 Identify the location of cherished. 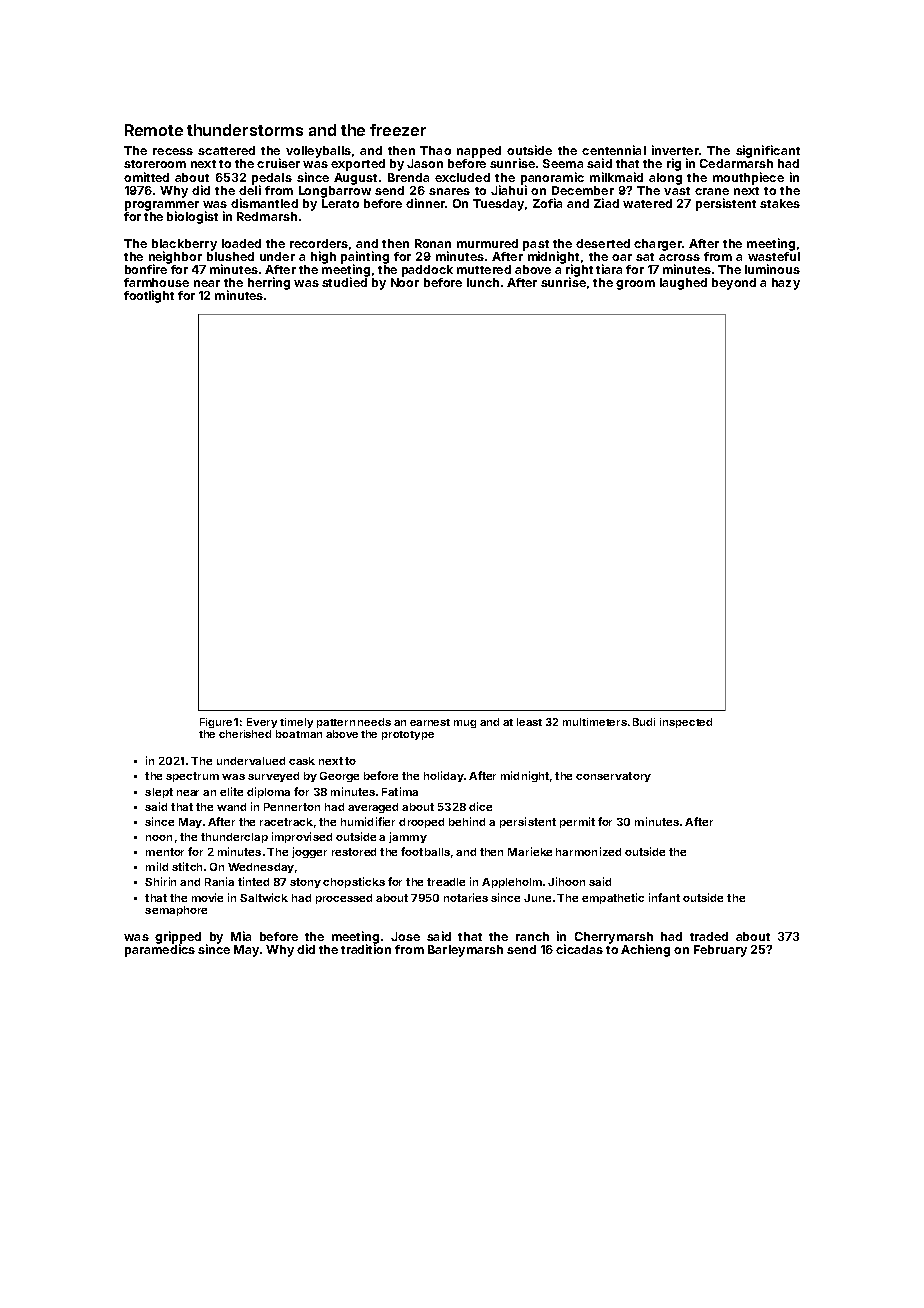
(245, 734).
